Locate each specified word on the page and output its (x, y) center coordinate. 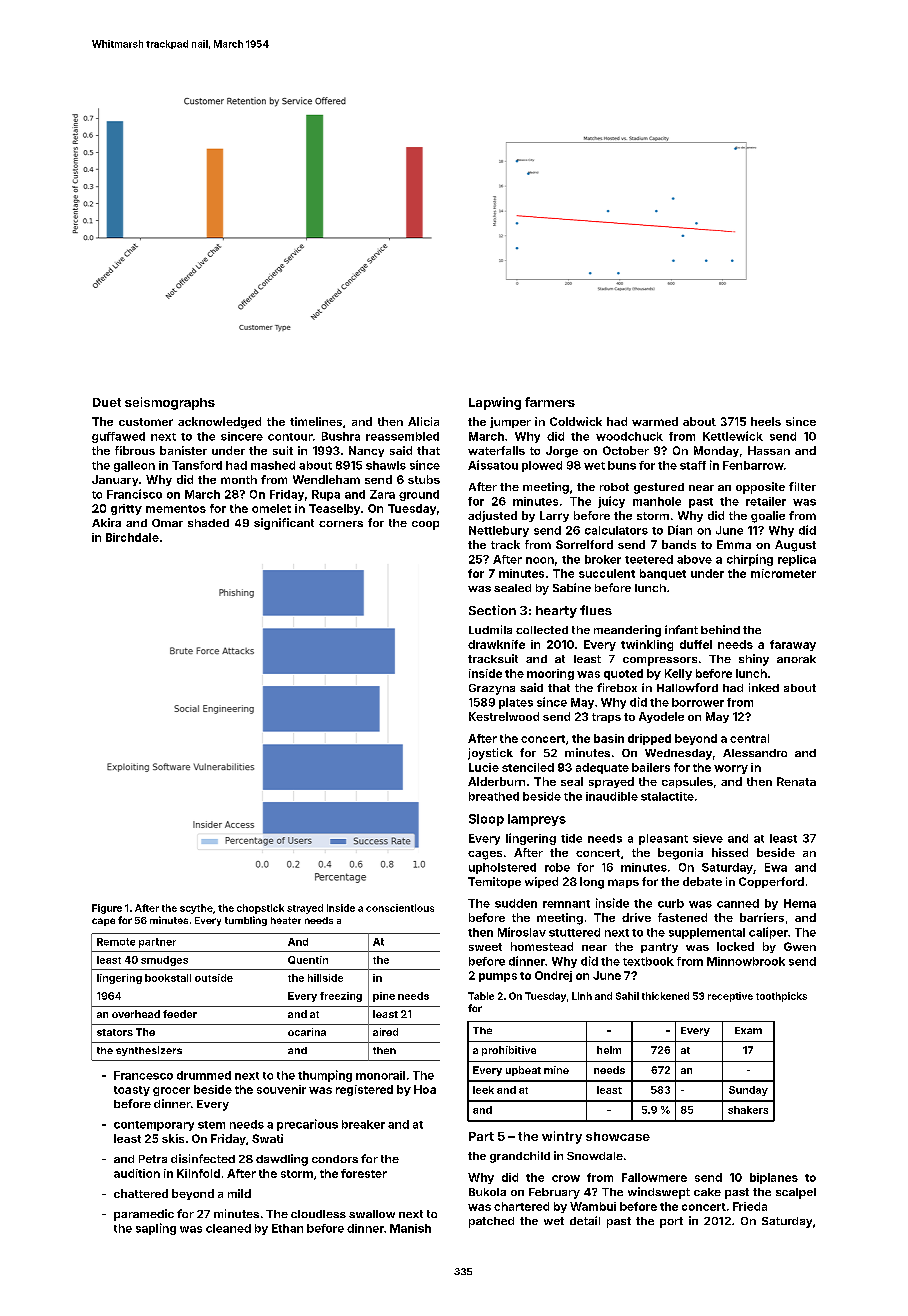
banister (183, 450)
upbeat (523, 1071)
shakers (748, 1110)
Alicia (423, 421)
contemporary (154, 1126)
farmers (550, 402)
